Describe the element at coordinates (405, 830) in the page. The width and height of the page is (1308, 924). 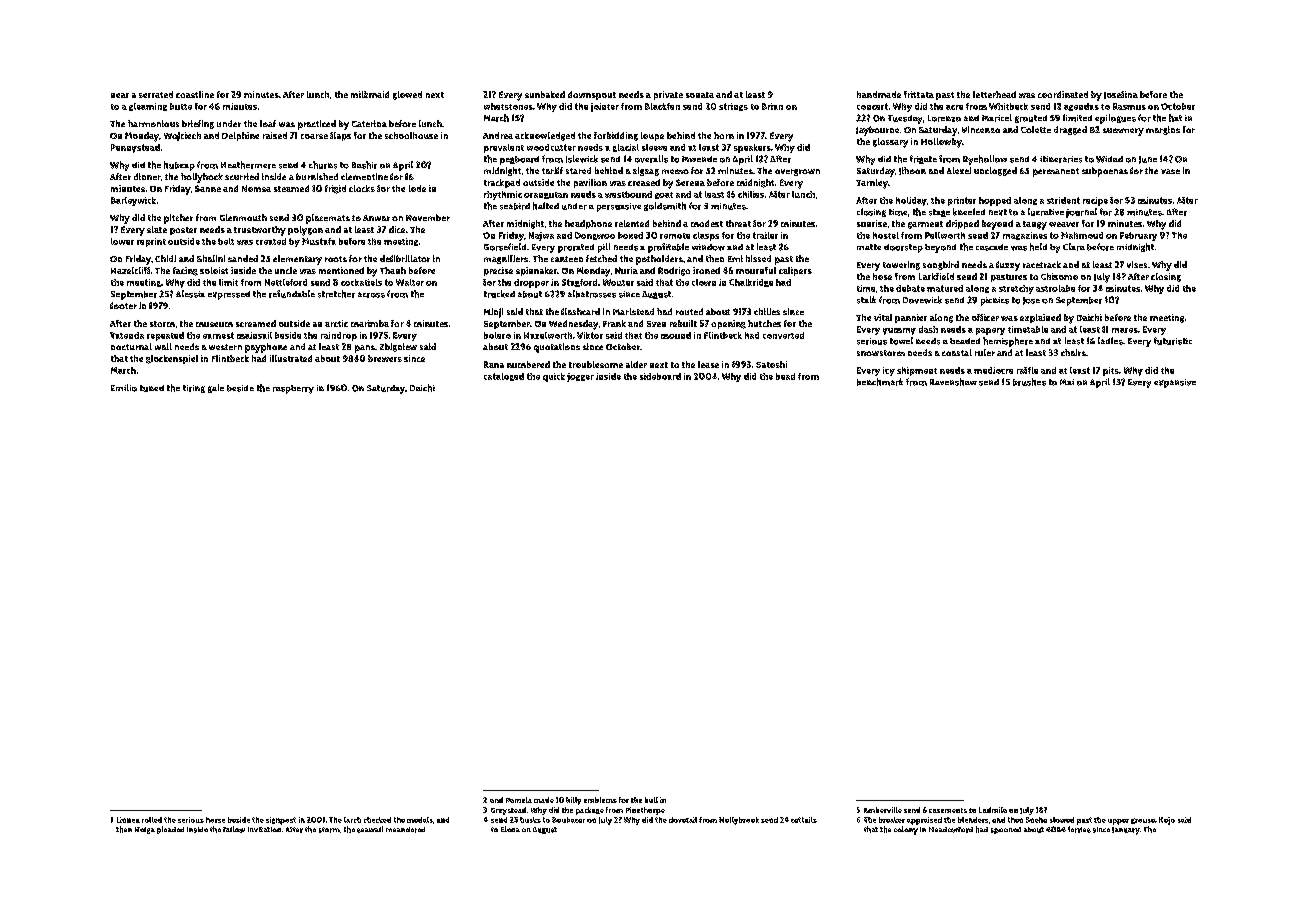
I see `meandered` at that location.
